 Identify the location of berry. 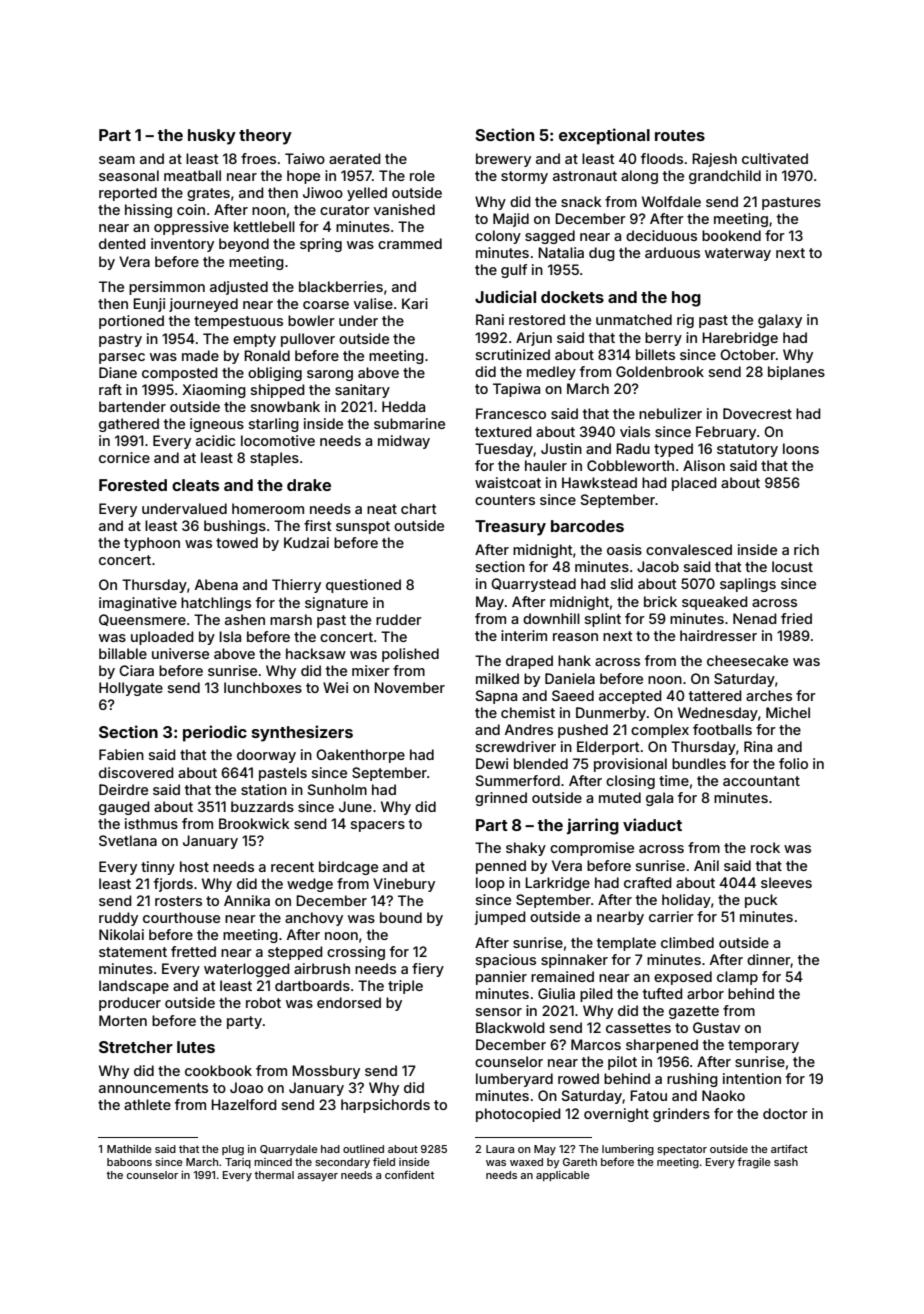
(663, 339).
